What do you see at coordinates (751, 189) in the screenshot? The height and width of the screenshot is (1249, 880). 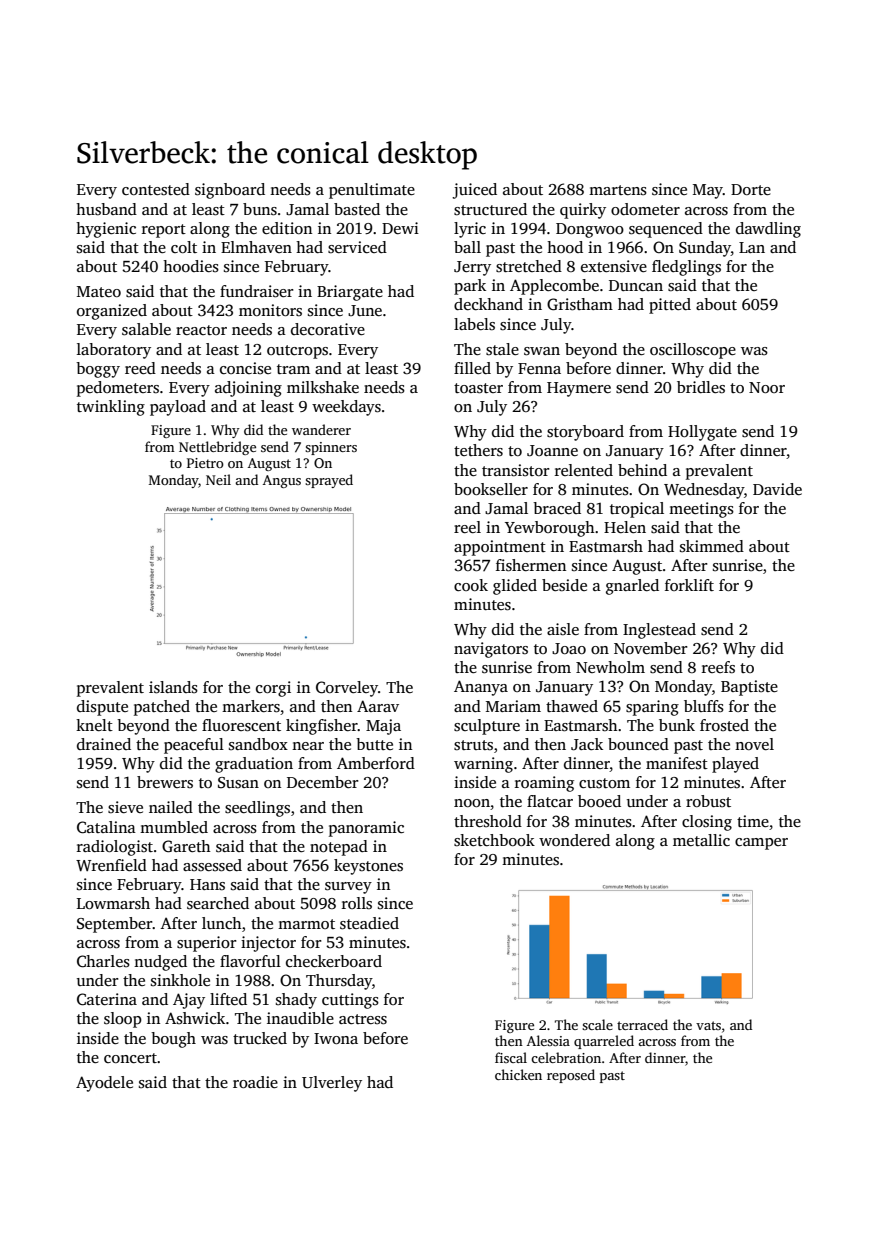 I see `Dorte` at bounding box center [751, 189].
